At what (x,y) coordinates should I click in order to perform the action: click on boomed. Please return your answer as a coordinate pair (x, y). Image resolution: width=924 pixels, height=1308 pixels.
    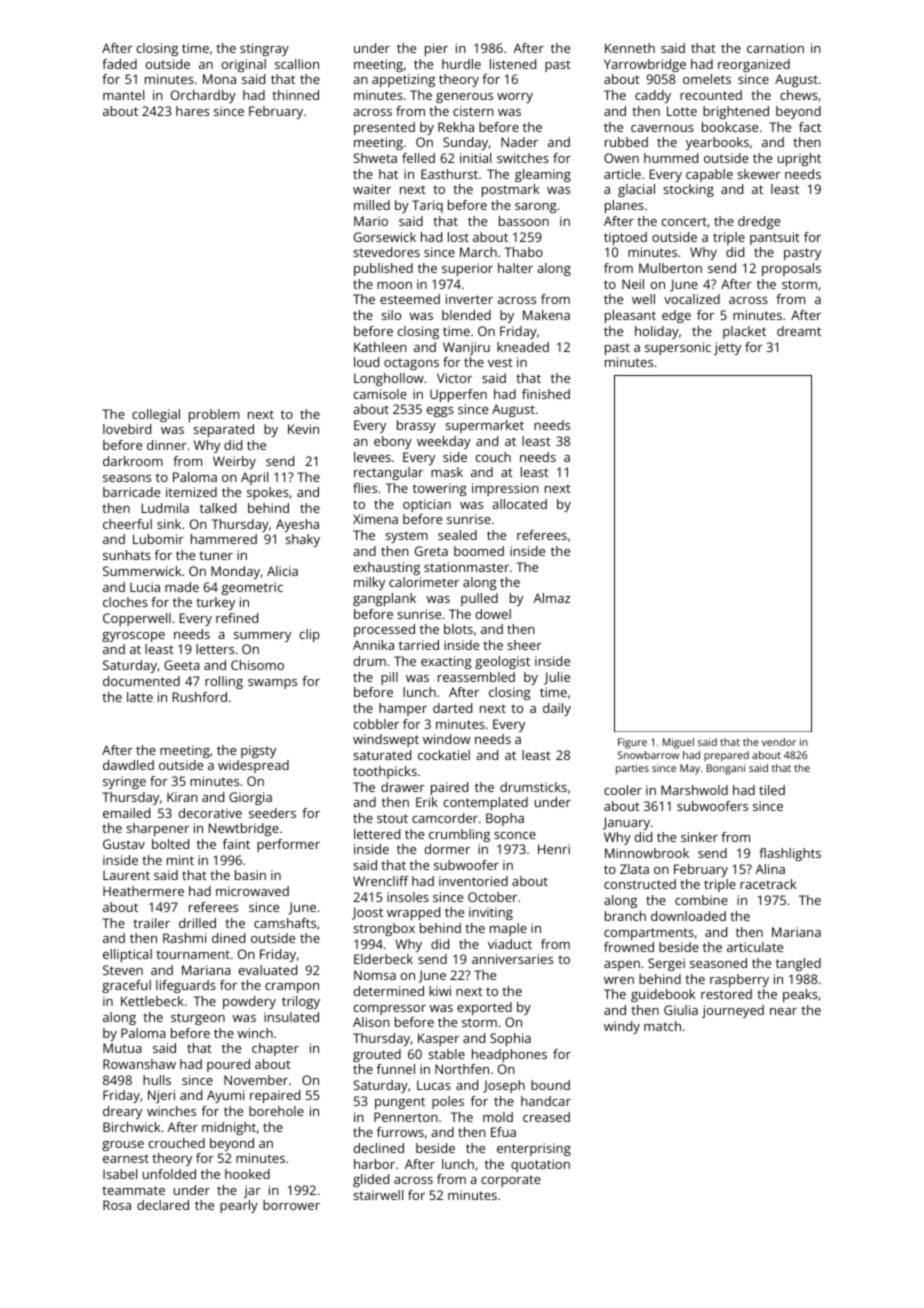
    Looking at the image, I should click on (479, 551).
